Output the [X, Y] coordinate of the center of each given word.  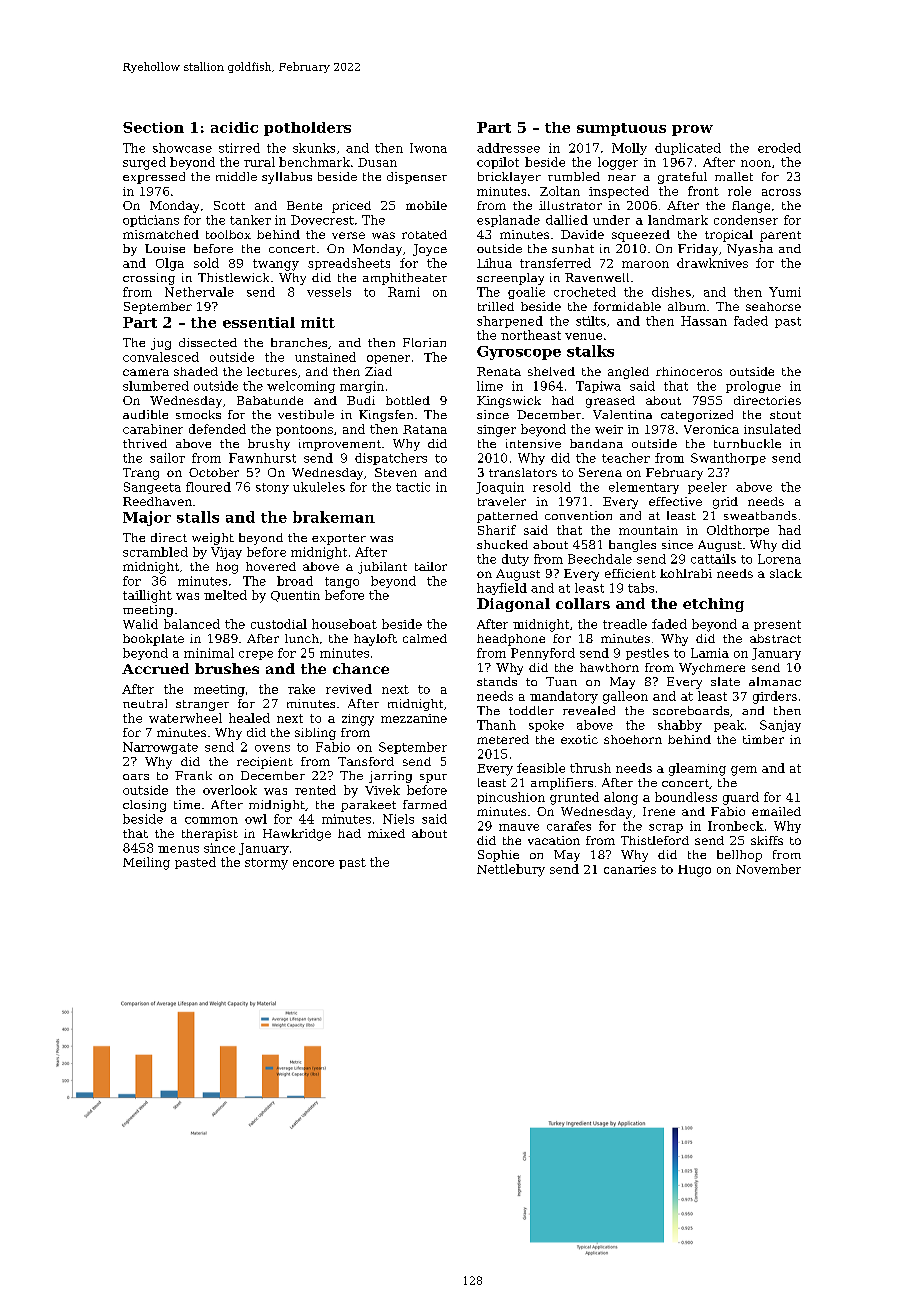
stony [272, 488]
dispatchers [391, 459]
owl [256, 819]
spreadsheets [349, 264]
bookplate [153, 640]
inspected [619, 192]
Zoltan [560, 191]
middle [236, 176]
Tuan [561, 681]
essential [259, 322]
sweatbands [760, 515]
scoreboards [691, 710]
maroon [645, 264]
